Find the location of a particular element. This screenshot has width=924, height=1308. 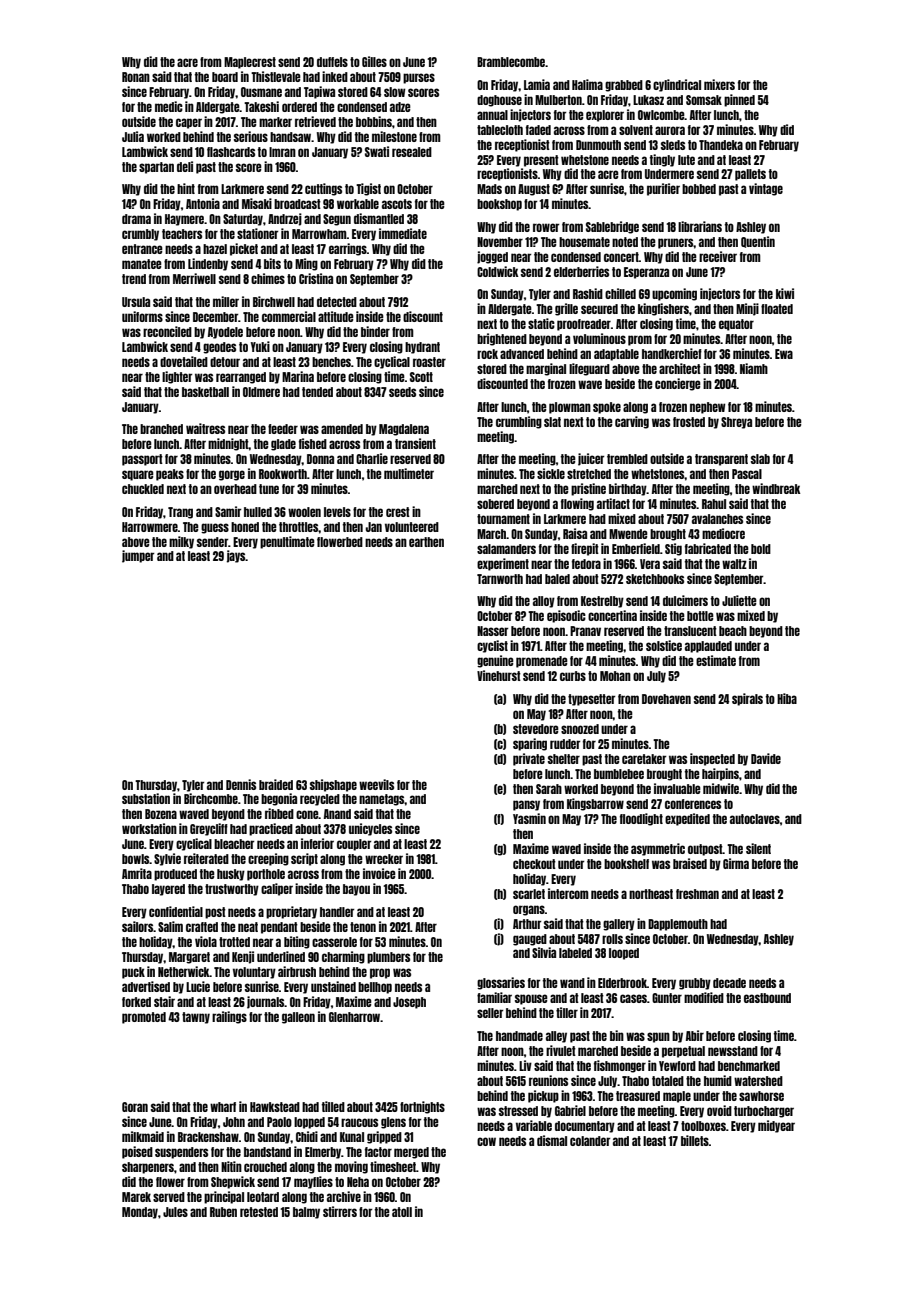

Ronan is located at coordinates (136, 77).
